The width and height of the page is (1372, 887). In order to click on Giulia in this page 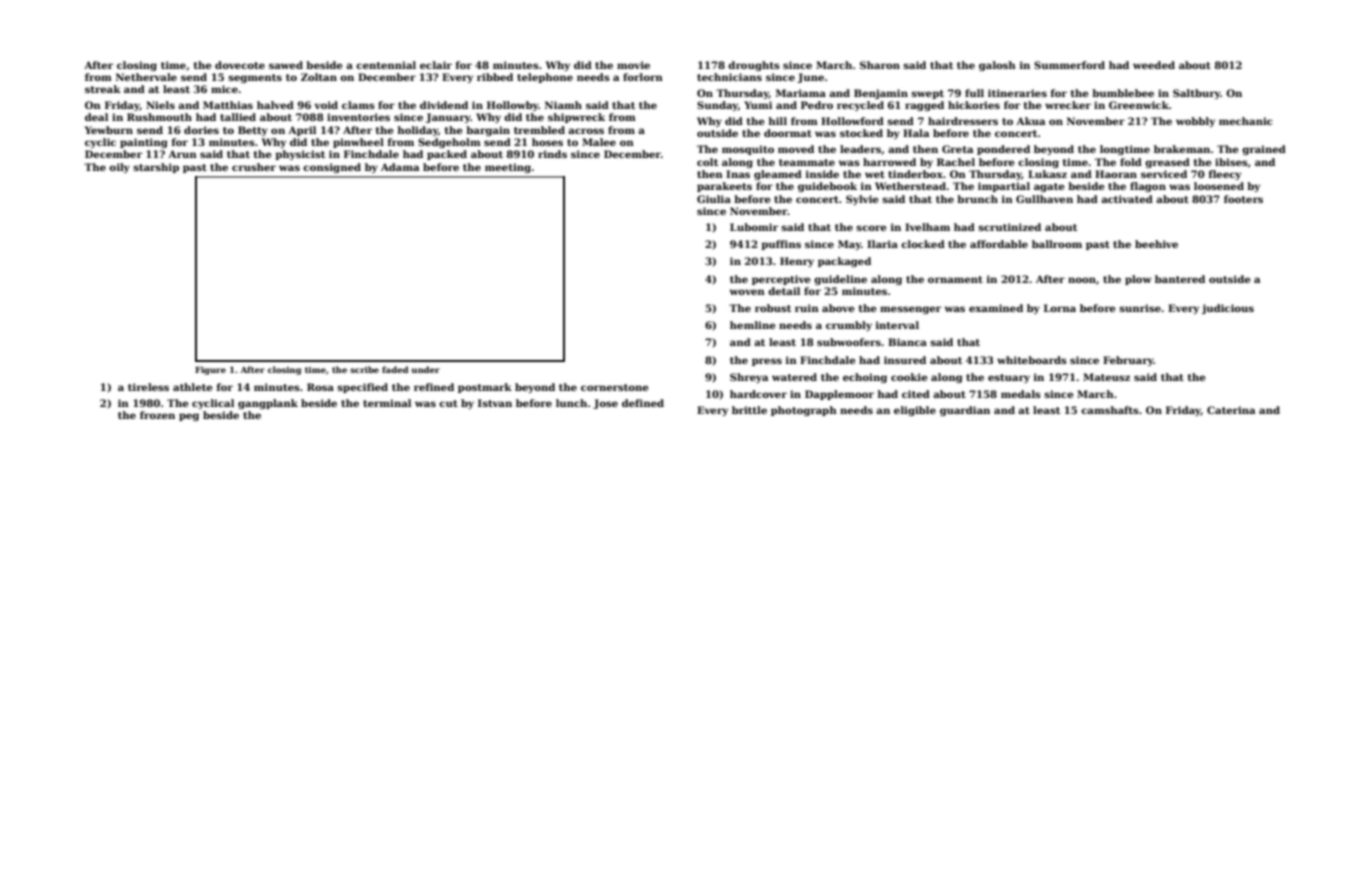, I will do `click(714, 199)`.
